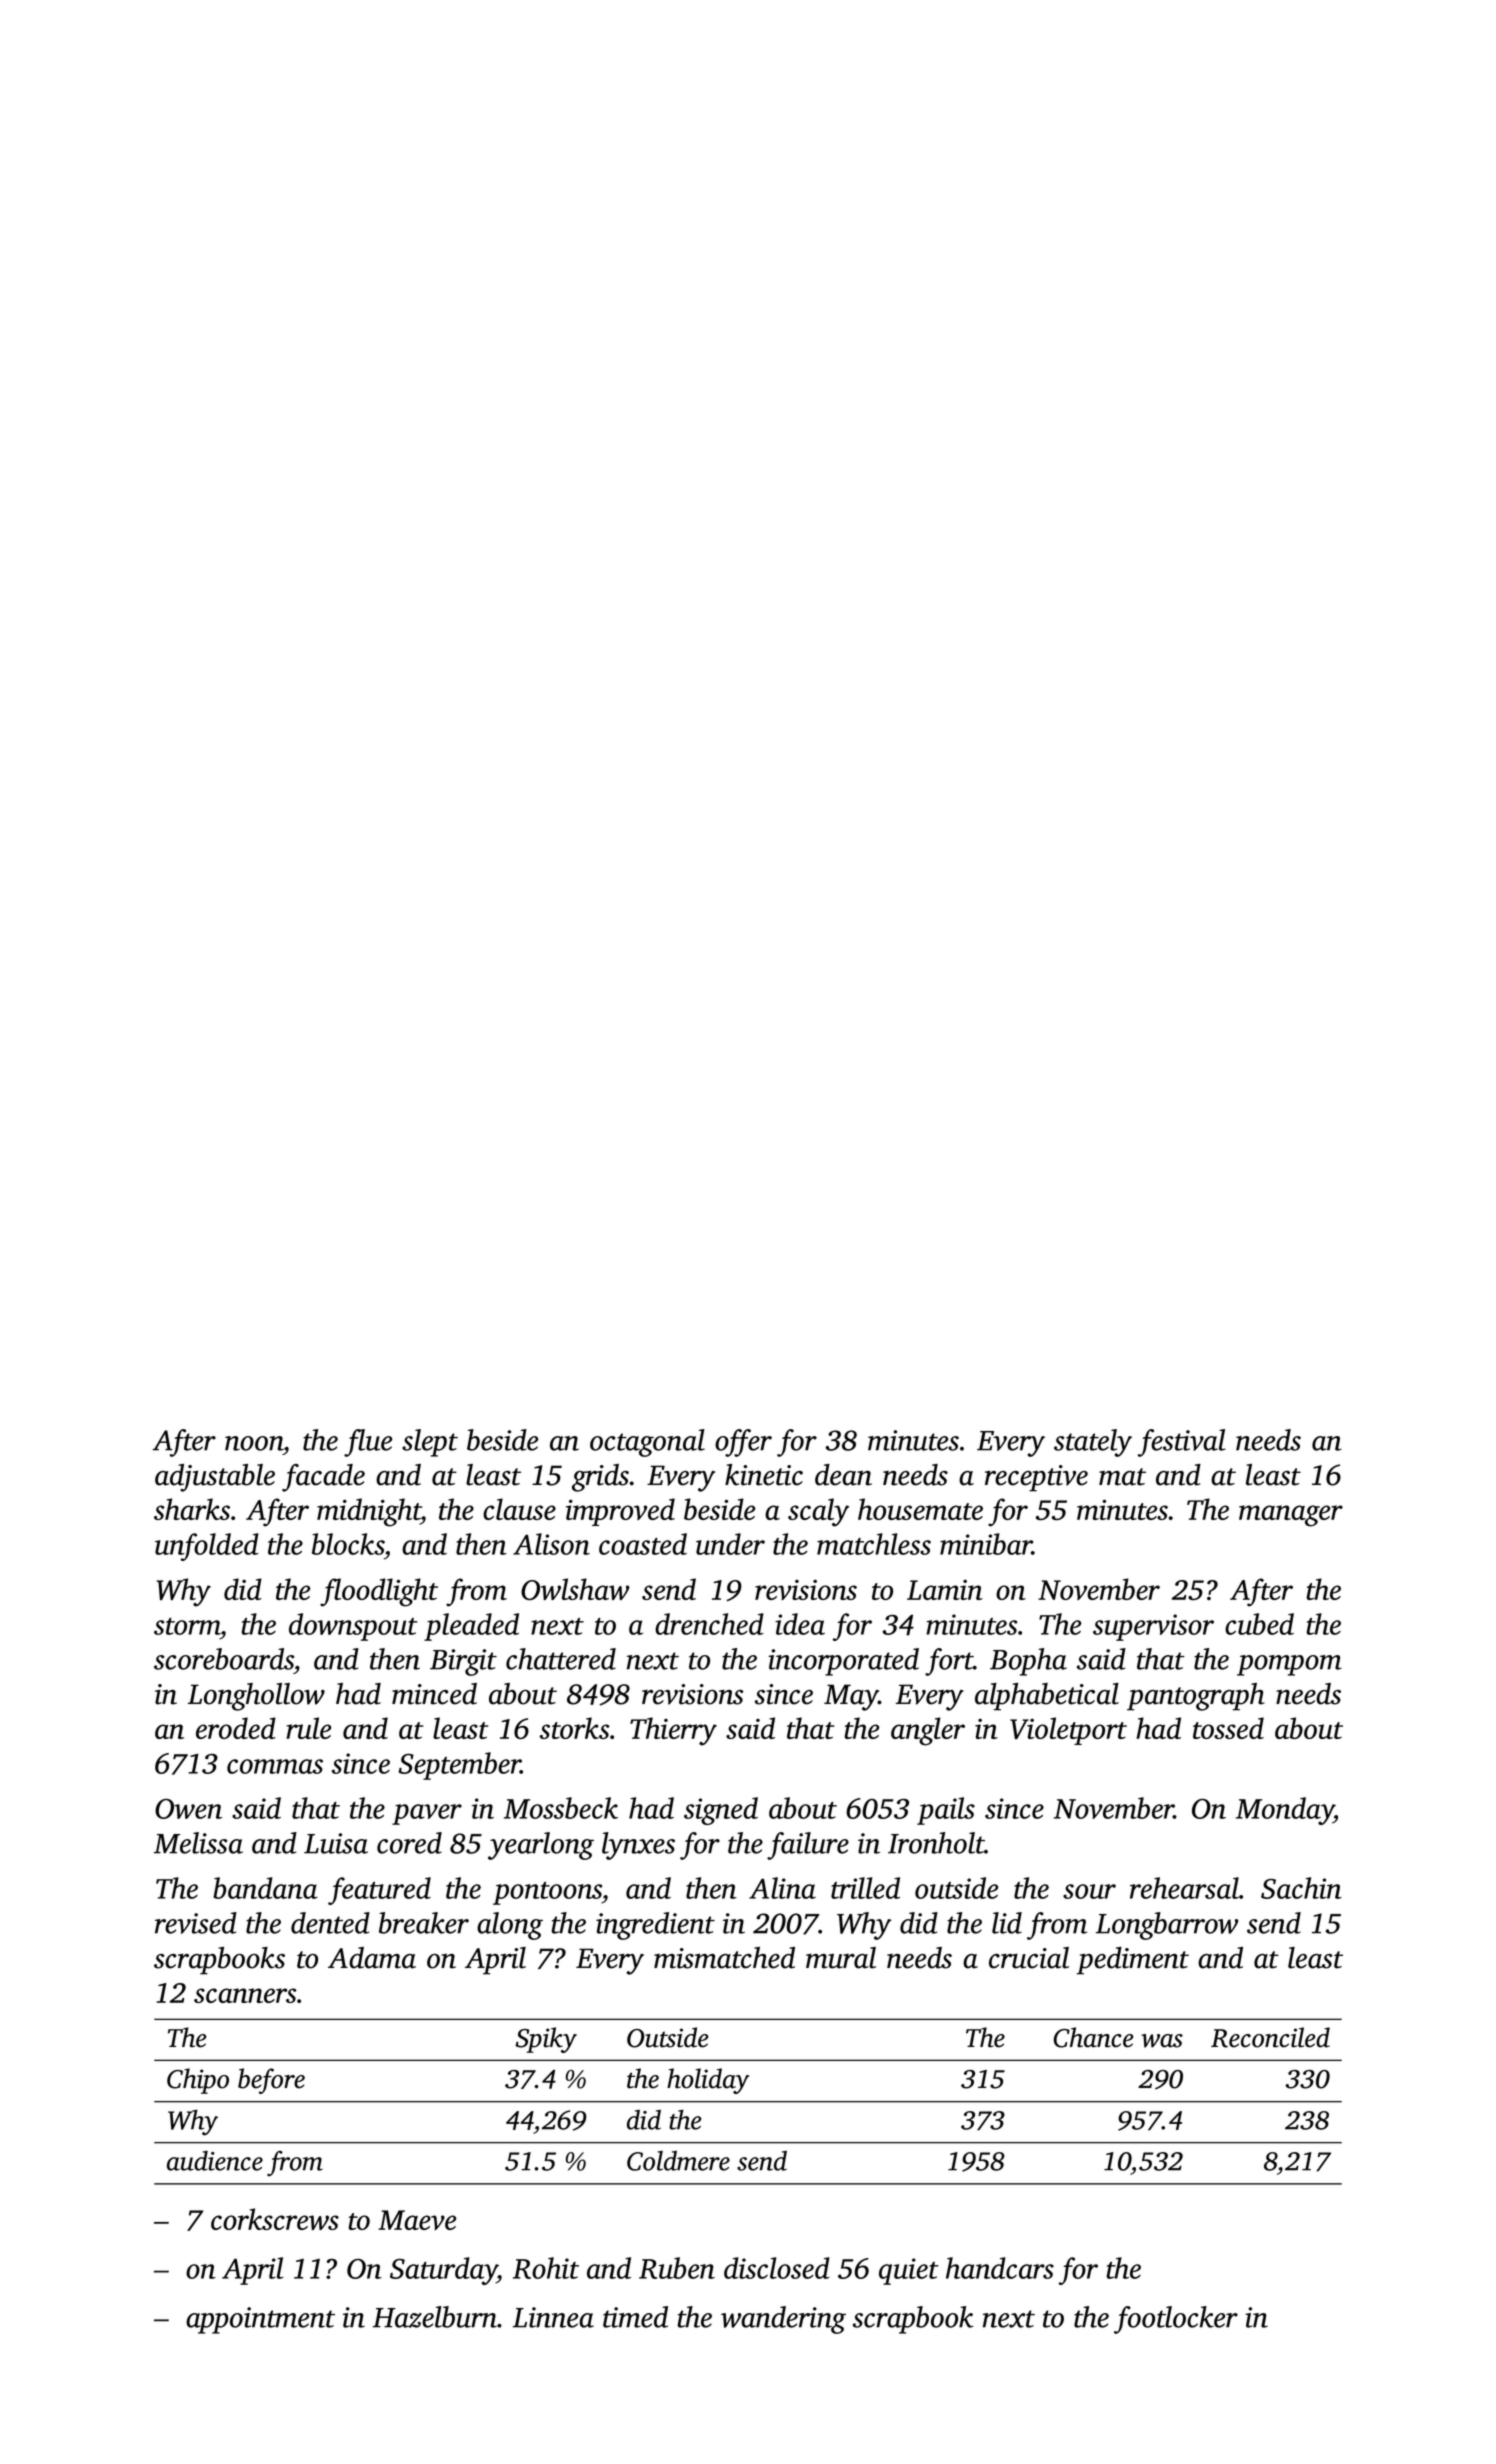 The image size is (1496, 2464). What do you see at coordinates (336, 1843) in the screenshot?
I see `Luisa` at bounding box center [336, 1843].
